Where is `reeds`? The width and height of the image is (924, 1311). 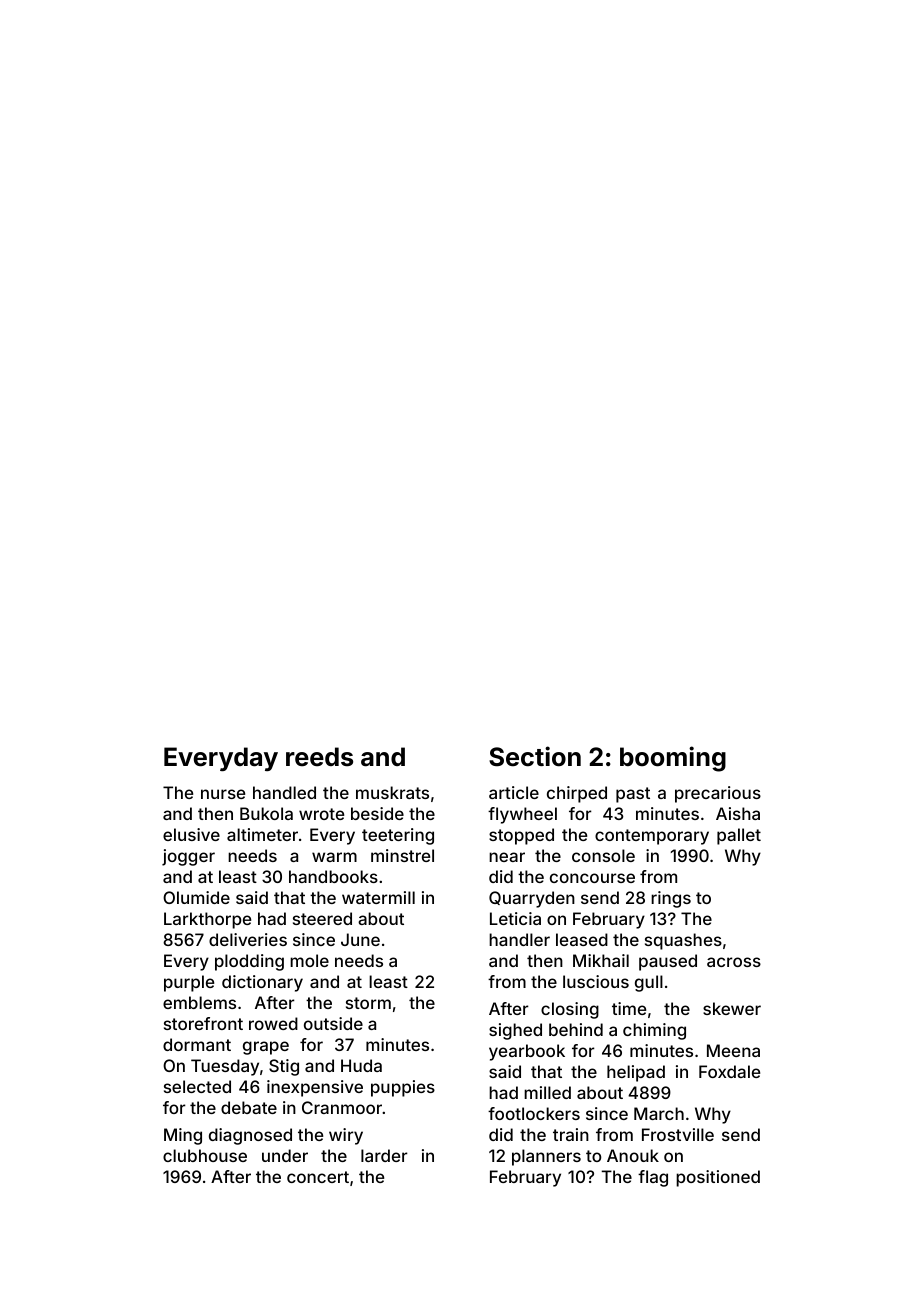
reeds is located at coordinates (319, 757).
